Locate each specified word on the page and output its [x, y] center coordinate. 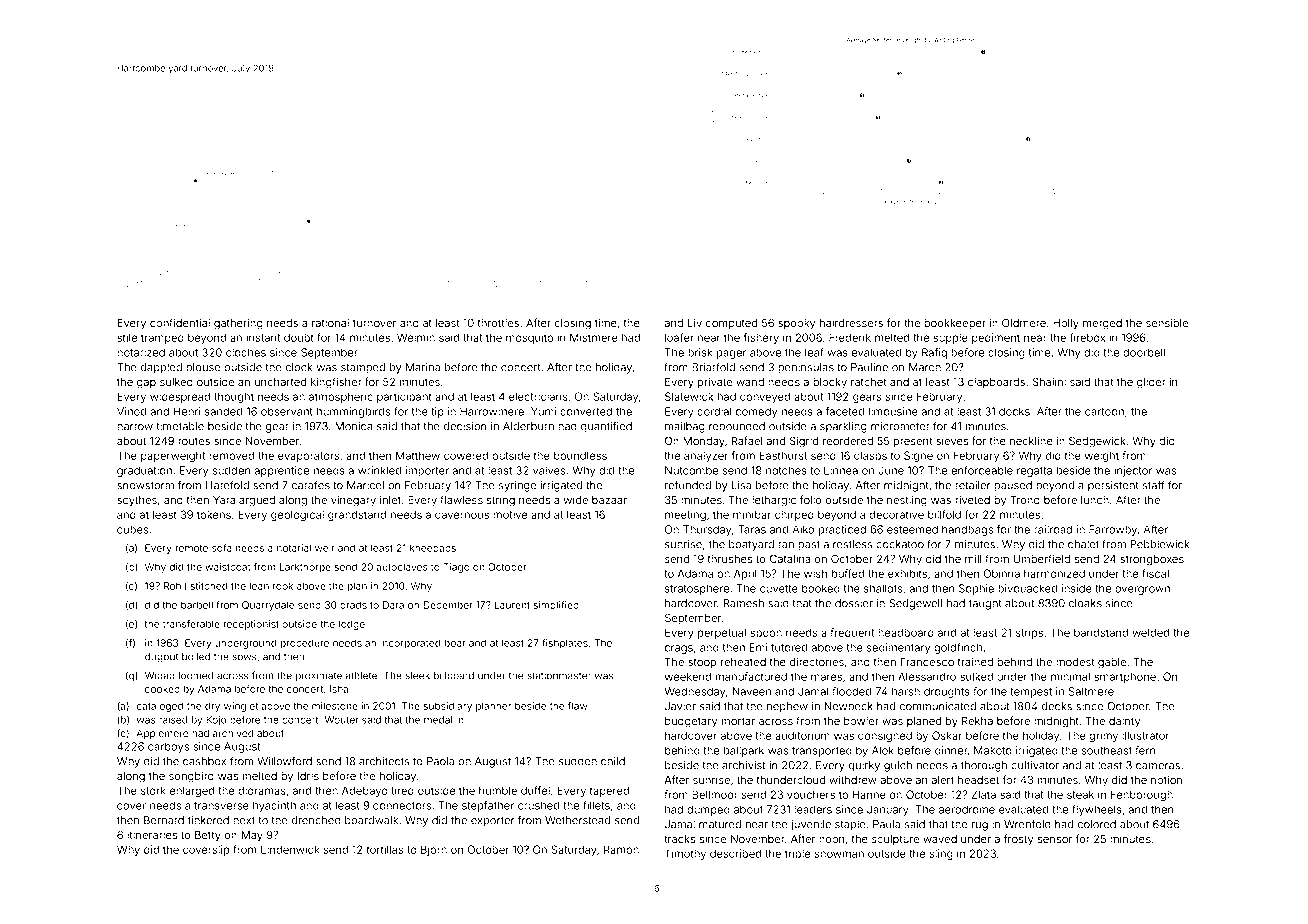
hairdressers [851, 323]
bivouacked [1027, 588]
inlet [390, 499]
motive [510, 514]
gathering [238, 324]
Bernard [164, 820]
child [613, 761]
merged [1102, 324]
